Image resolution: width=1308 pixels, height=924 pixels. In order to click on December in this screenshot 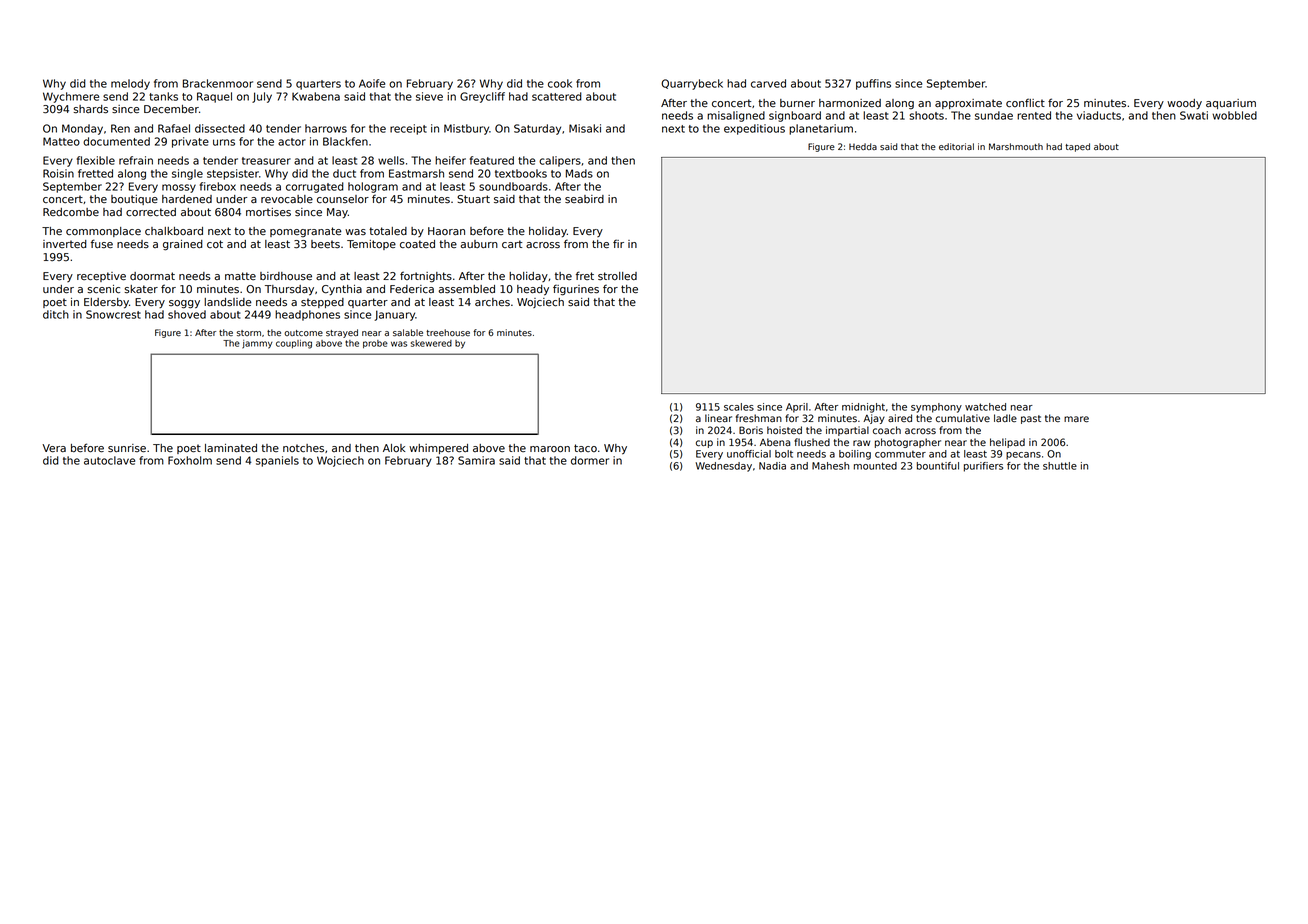, I will do `click(171, 109)`.
